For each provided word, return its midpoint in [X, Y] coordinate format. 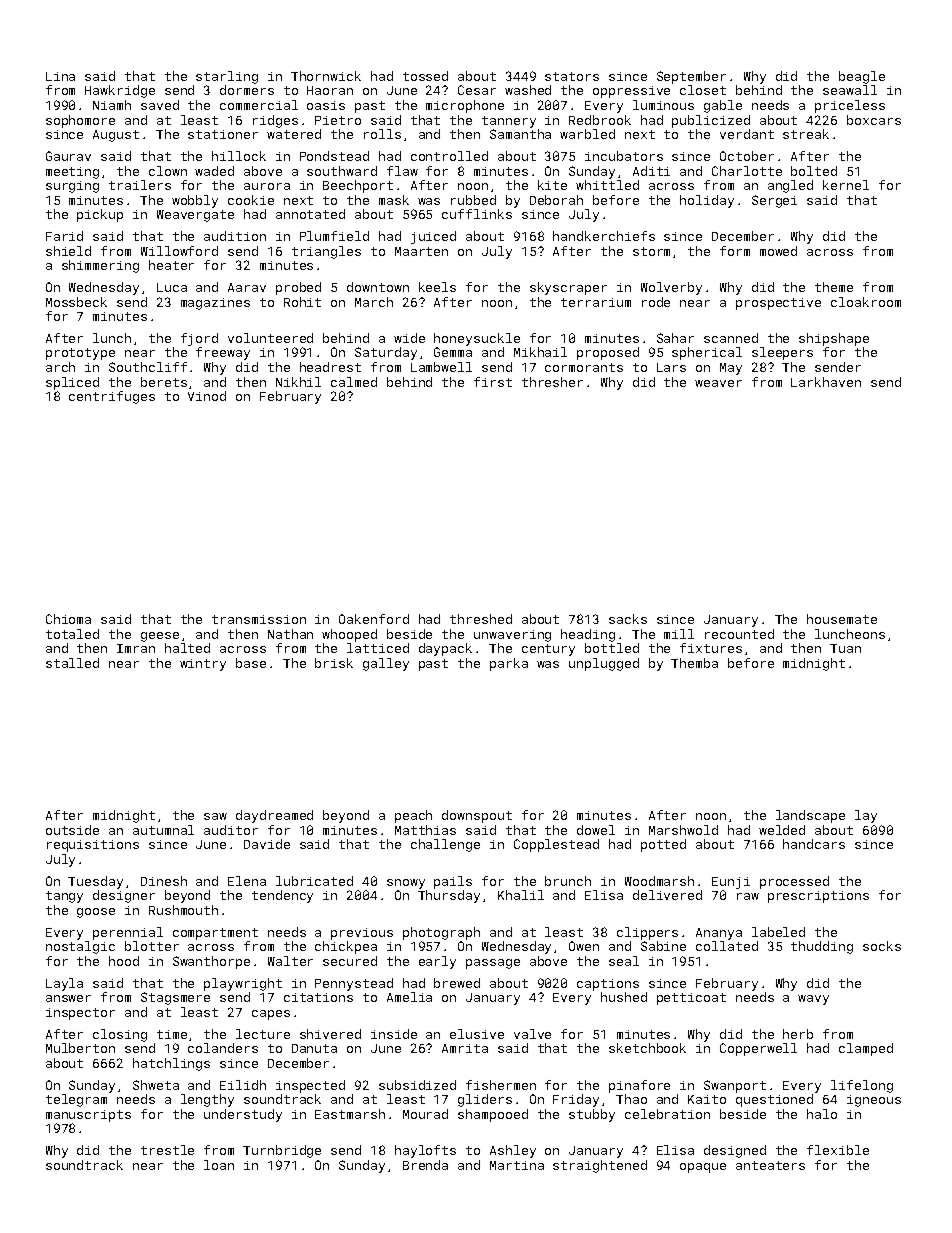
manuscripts [88, 1116]
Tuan [845, 648]
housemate [842, 619]
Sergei [774, 201]
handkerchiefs [604, 236]
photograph [441, 933]
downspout [477, 816]
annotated [310, 214]
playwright [243, 984]
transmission [259, 619]
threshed [481, 619]
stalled [72, 663]
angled [790, 186]
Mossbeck [76, 302]
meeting [72, 173]
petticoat [691, 999]
